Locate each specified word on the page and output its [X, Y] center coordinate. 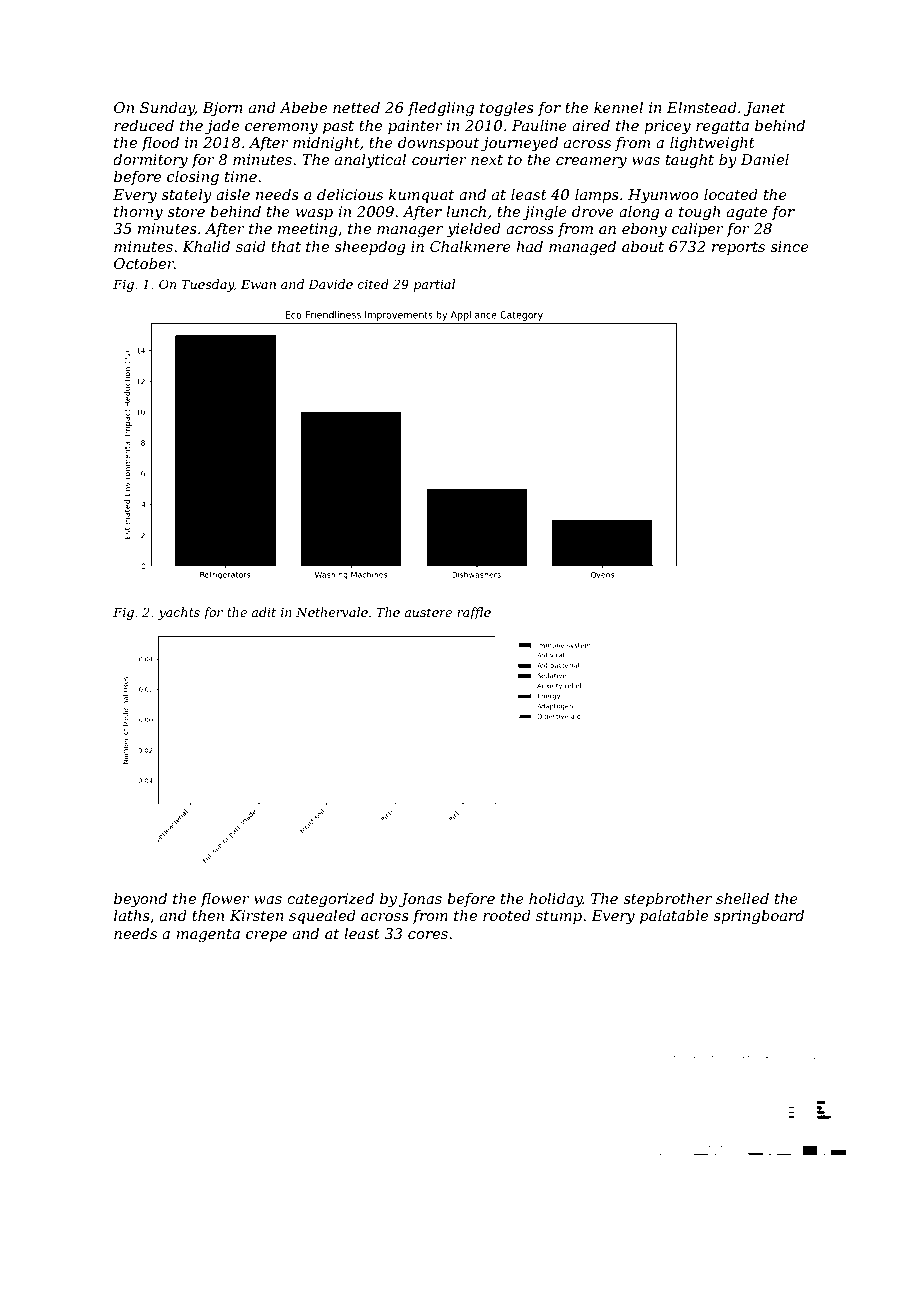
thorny [138, 213]
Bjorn [222, 109]
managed [582, 248]
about [643, 246]
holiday [556, 900]
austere [428, 612]
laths [132, 915]
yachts [179, 613]
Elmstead [702, 107]
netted [356, 107]
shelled [742, 898]
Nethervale [332, 612]
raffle [474, 613]
